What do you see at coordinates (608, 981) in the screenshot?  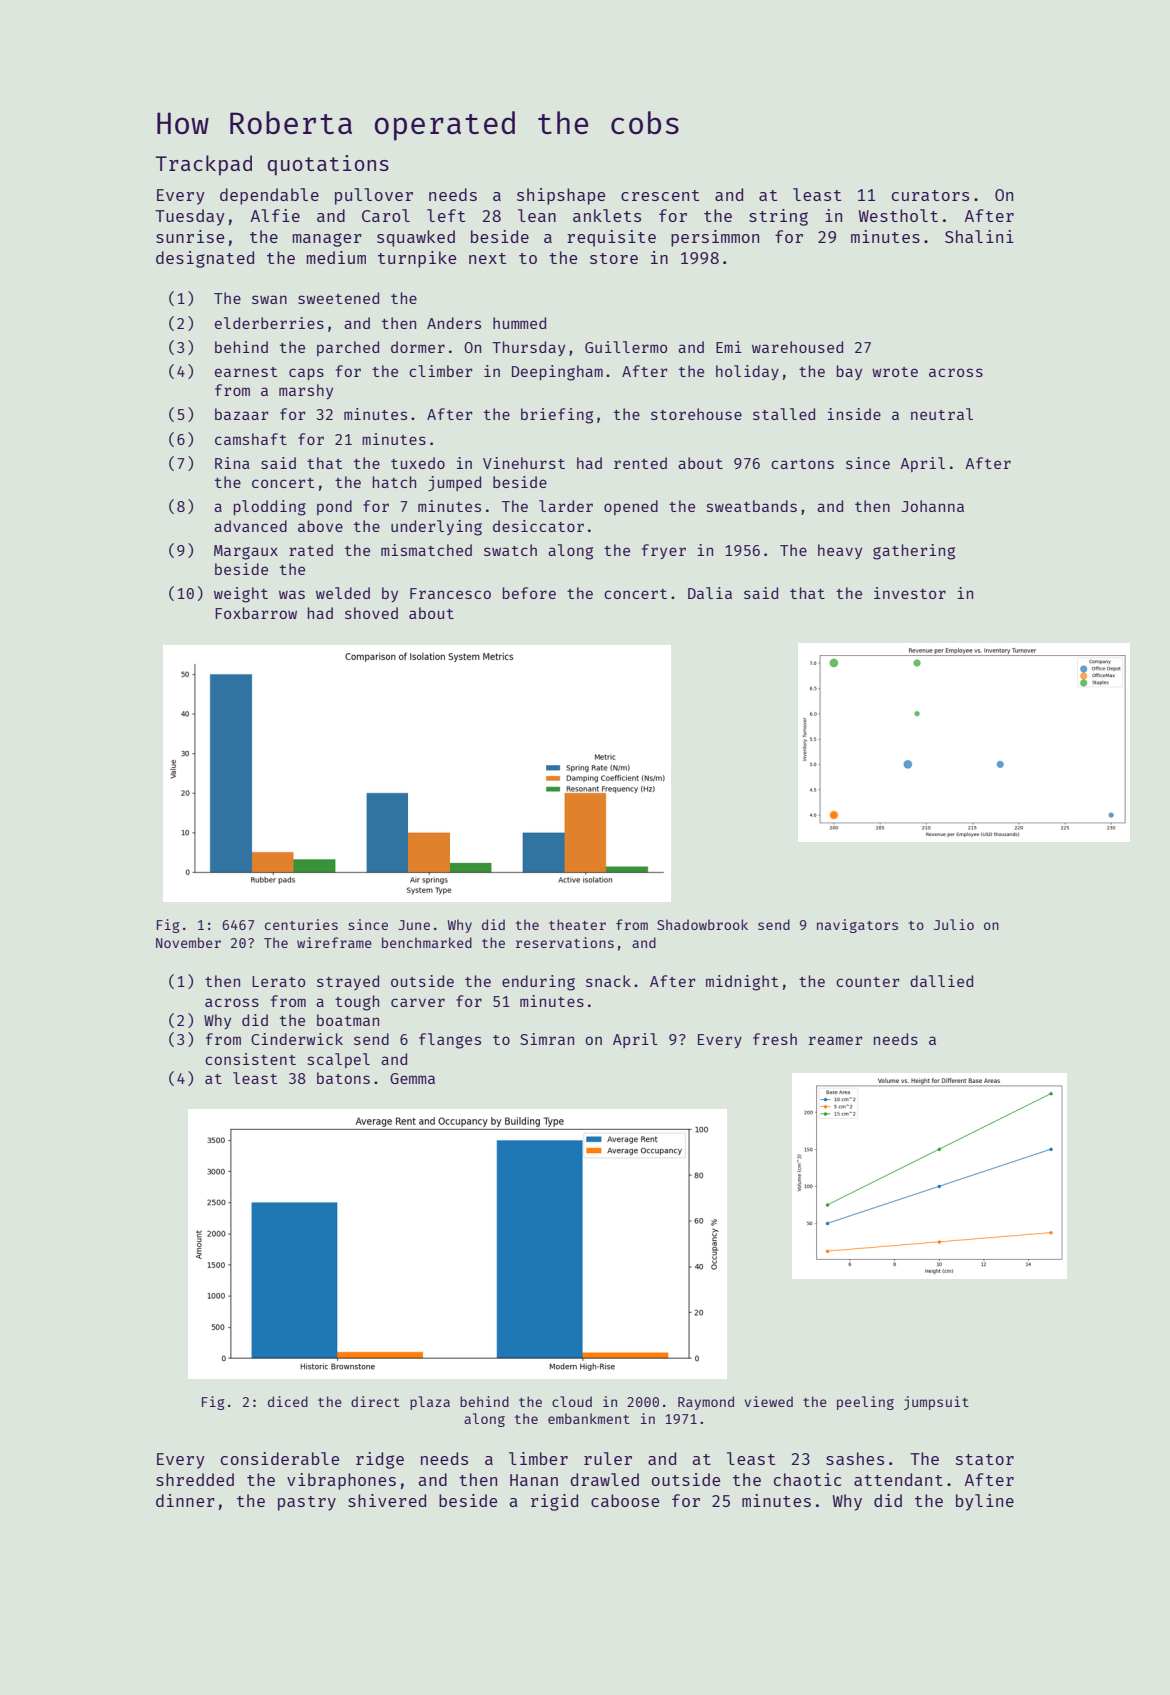 I see `snack` at bounding box center [608, 981].
